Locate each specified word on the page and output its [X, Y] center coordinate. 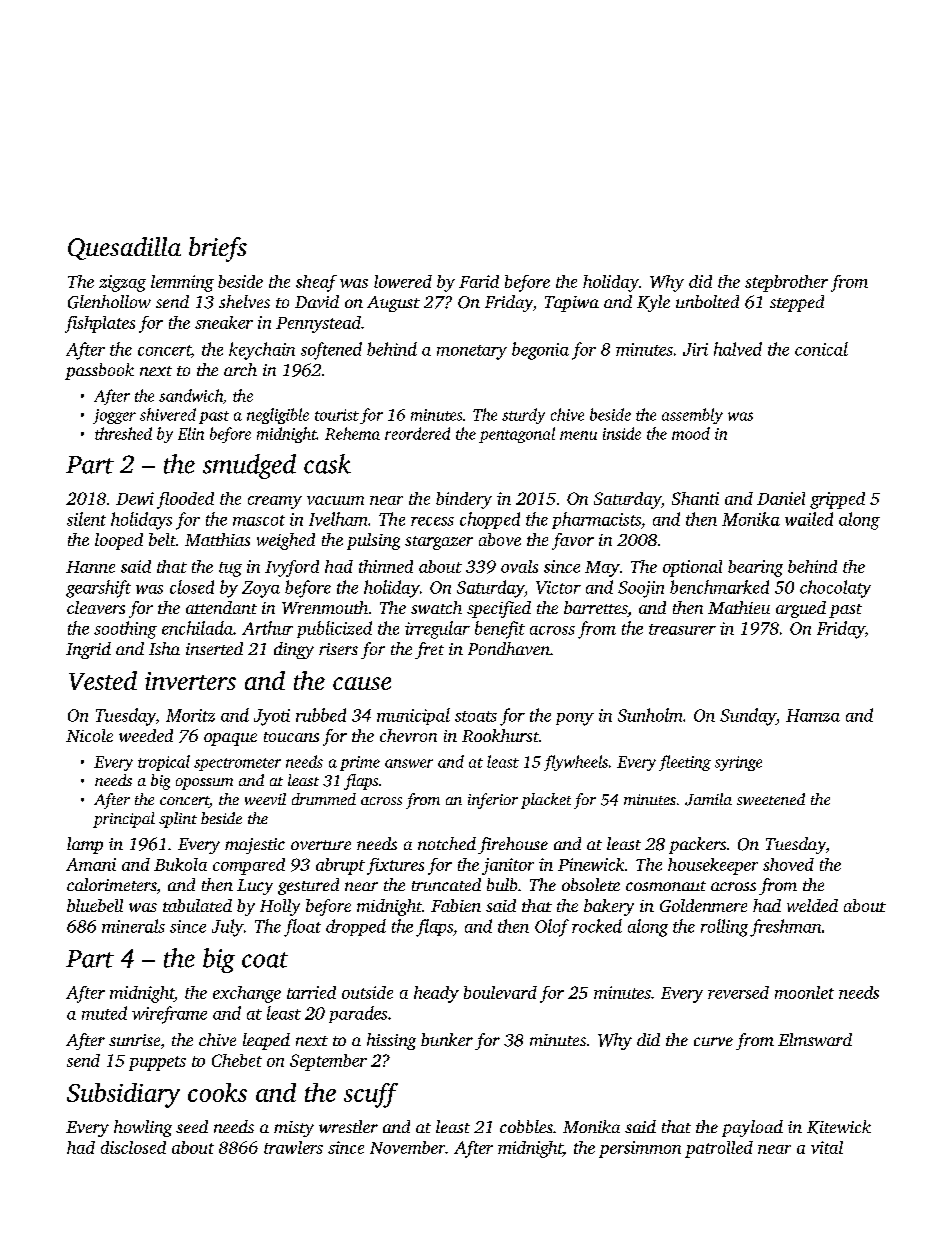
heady [436, 994]
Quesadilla [124, 248]
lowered [403, 281]
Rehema [352, 433]
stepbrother [786, 283]
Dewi [135, 498]
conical [821, 349]
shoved [788, 864]
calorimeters [111, 884]
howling [143, 1128]
